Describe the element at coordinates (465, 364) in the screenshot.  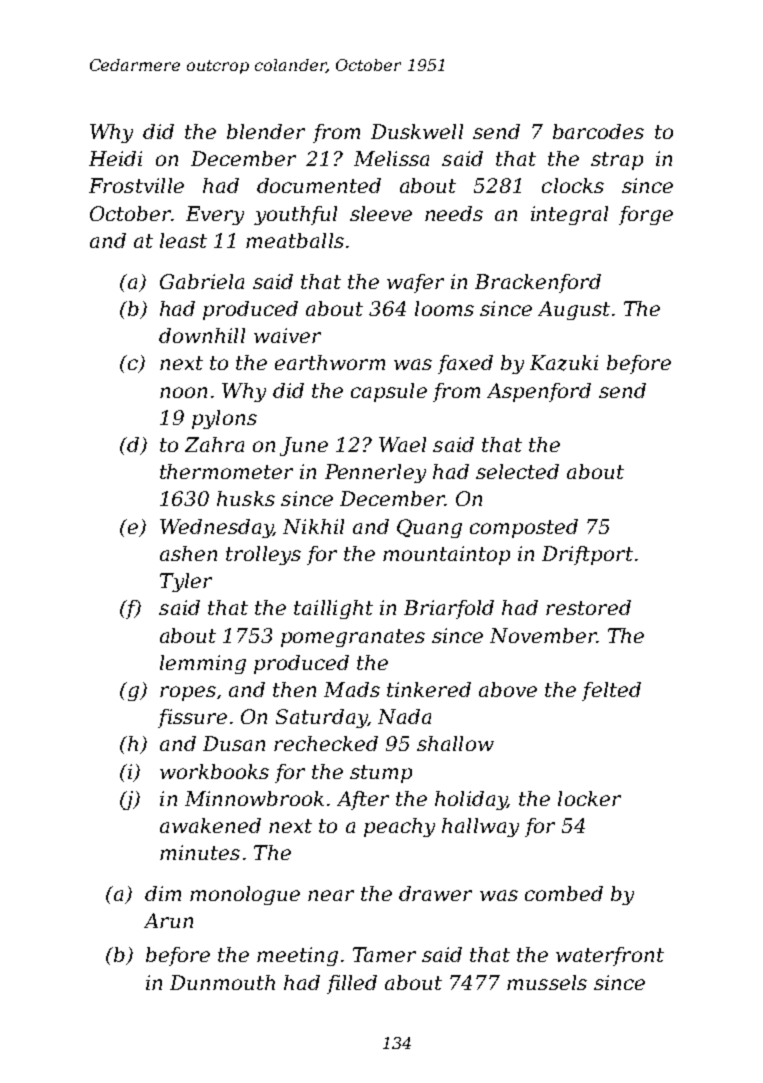
I see `faxed` at that location.
